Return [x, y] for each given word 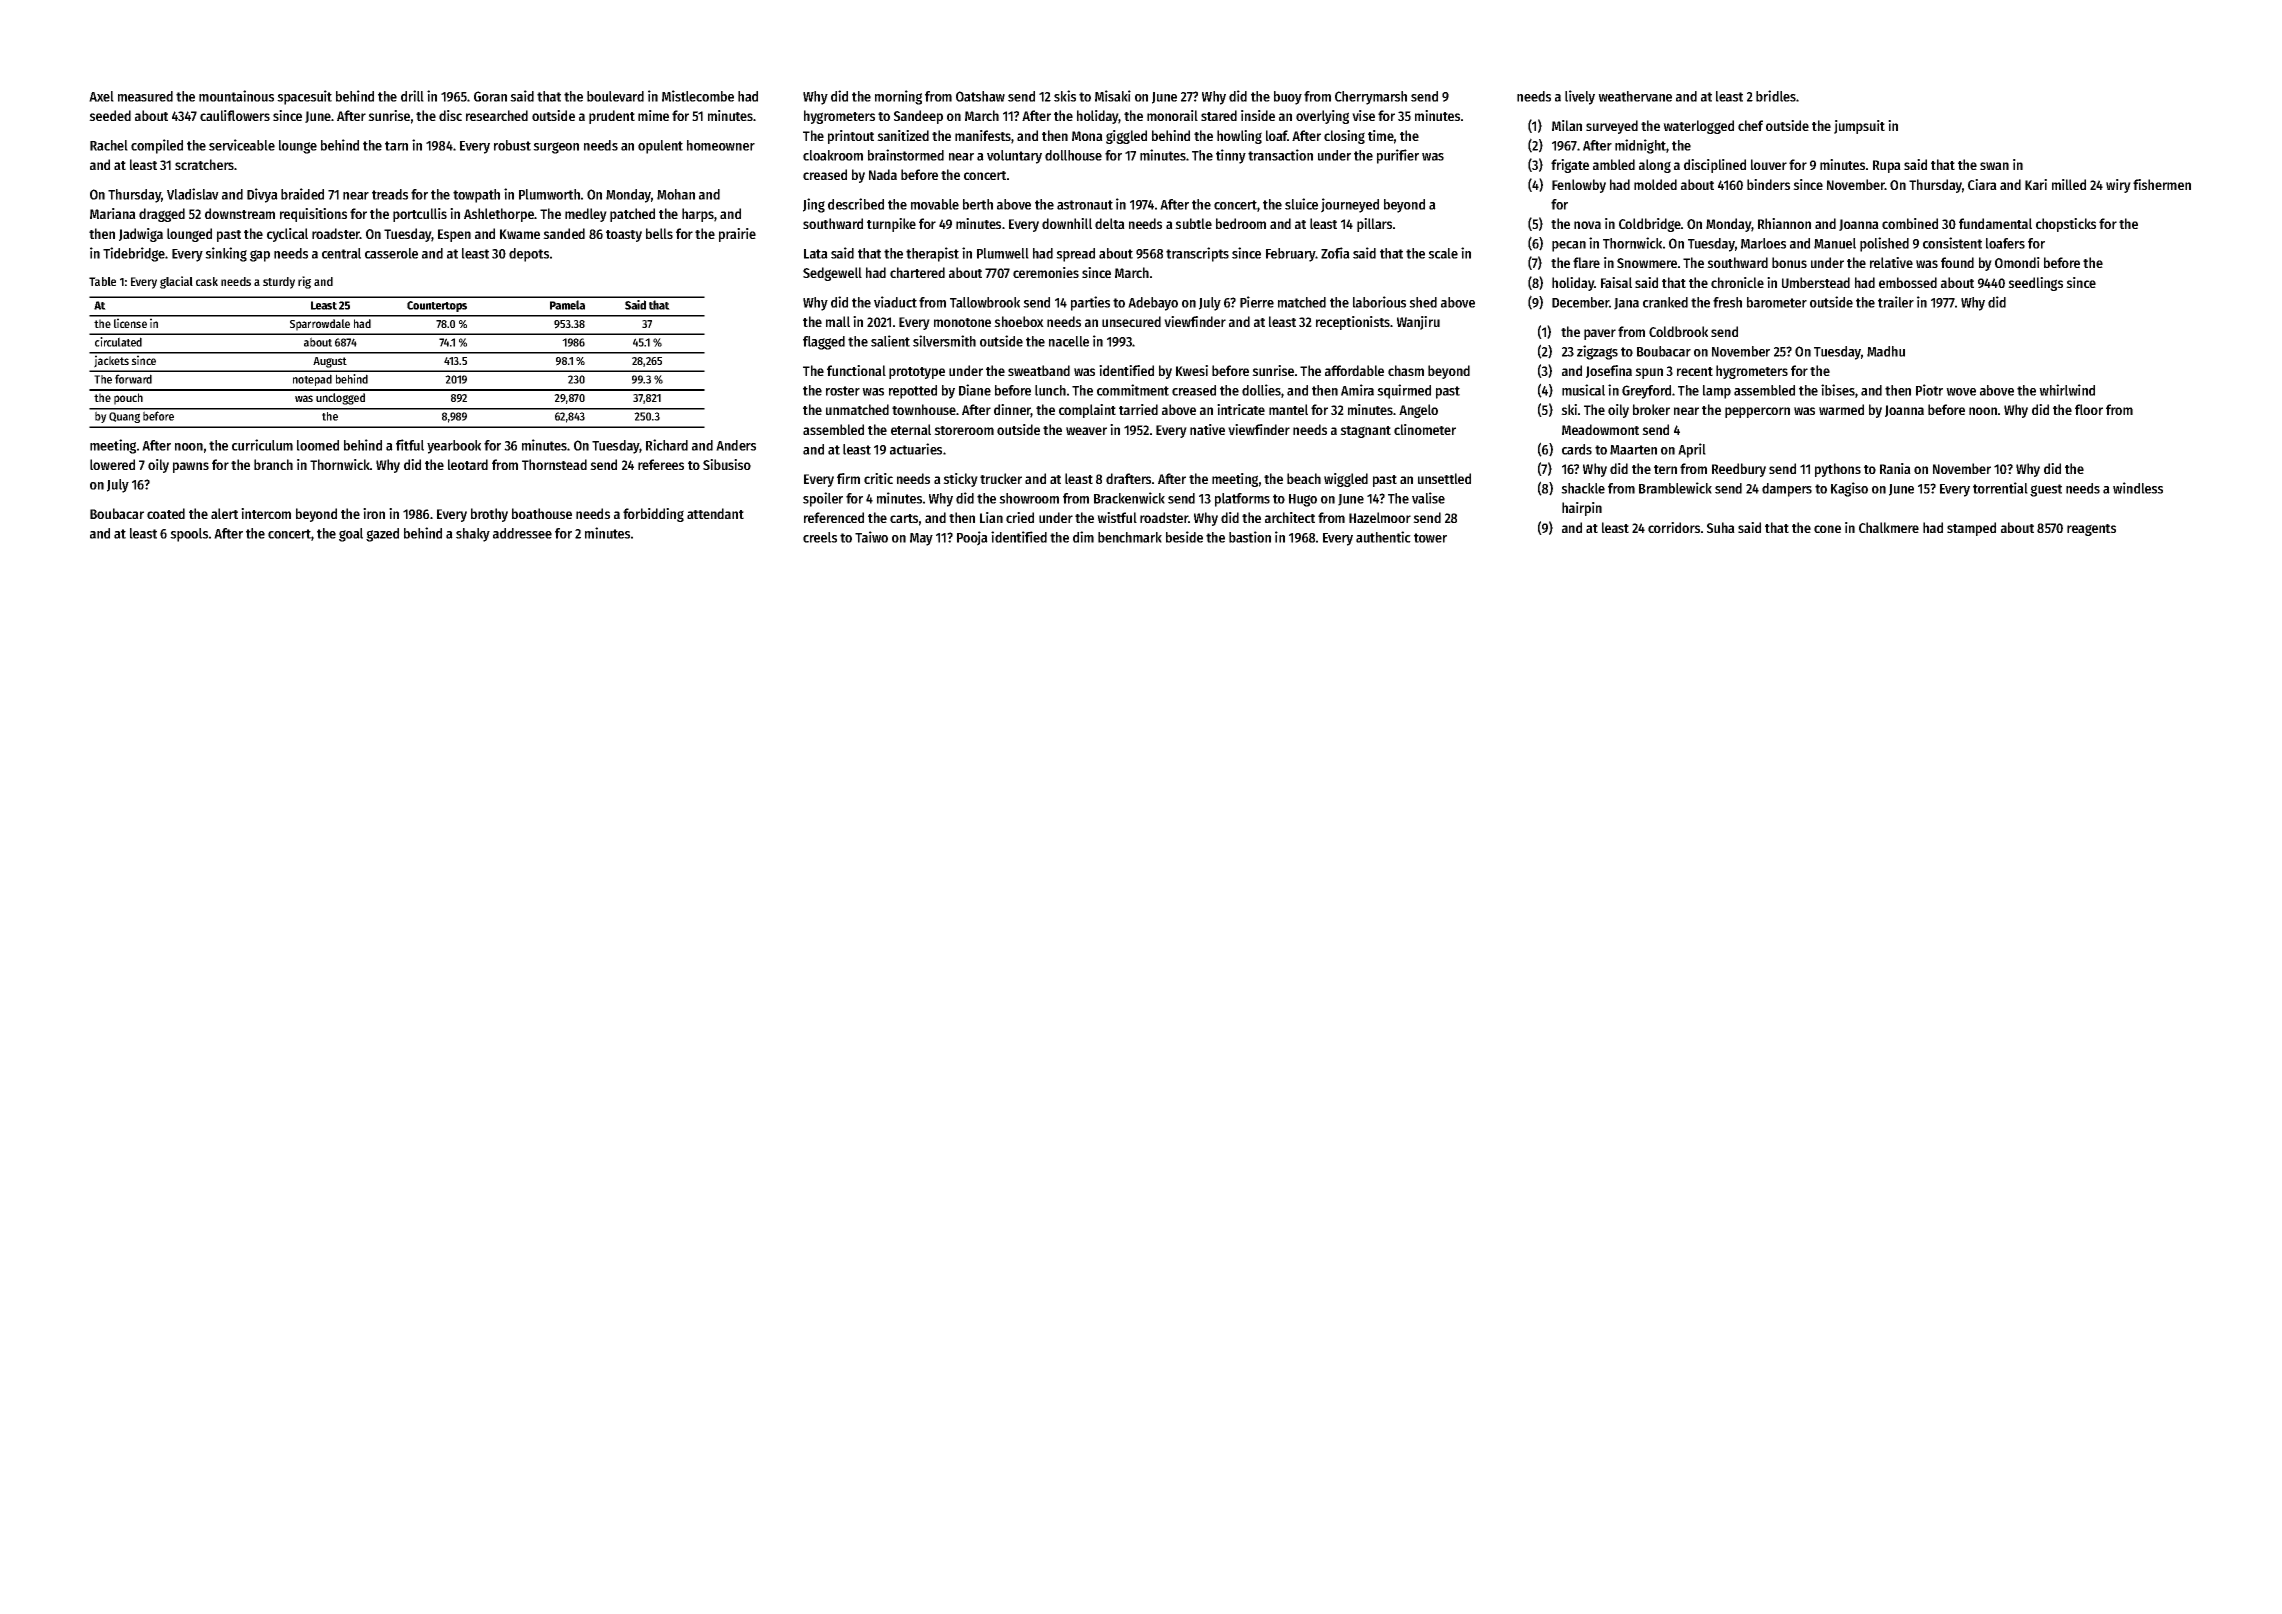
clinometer [1425, 429]
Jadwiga [141, 235]
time [1381, 135]
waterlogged [1698, 127]
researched [497, 115]
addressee [522, 533]
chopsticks [2066, 225]
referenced [834, 517]
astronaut [1085, 205]
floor [2089, 409]
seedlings [2035, 284]
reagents [2091, 530]
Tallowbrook [985, 302]
